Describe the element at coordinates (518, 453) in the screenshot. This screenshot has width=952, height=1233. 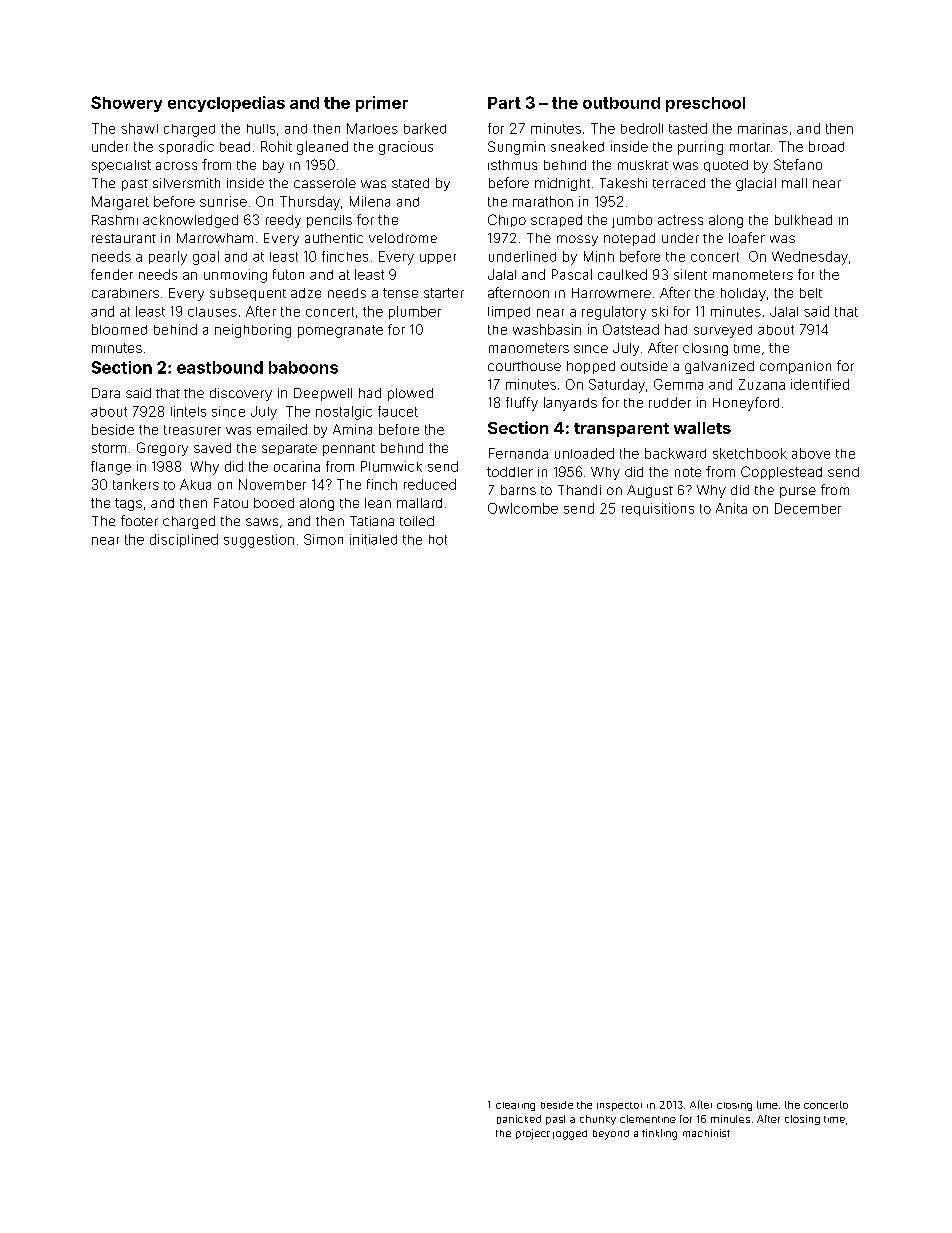
I see `Fernanda` at that location.
